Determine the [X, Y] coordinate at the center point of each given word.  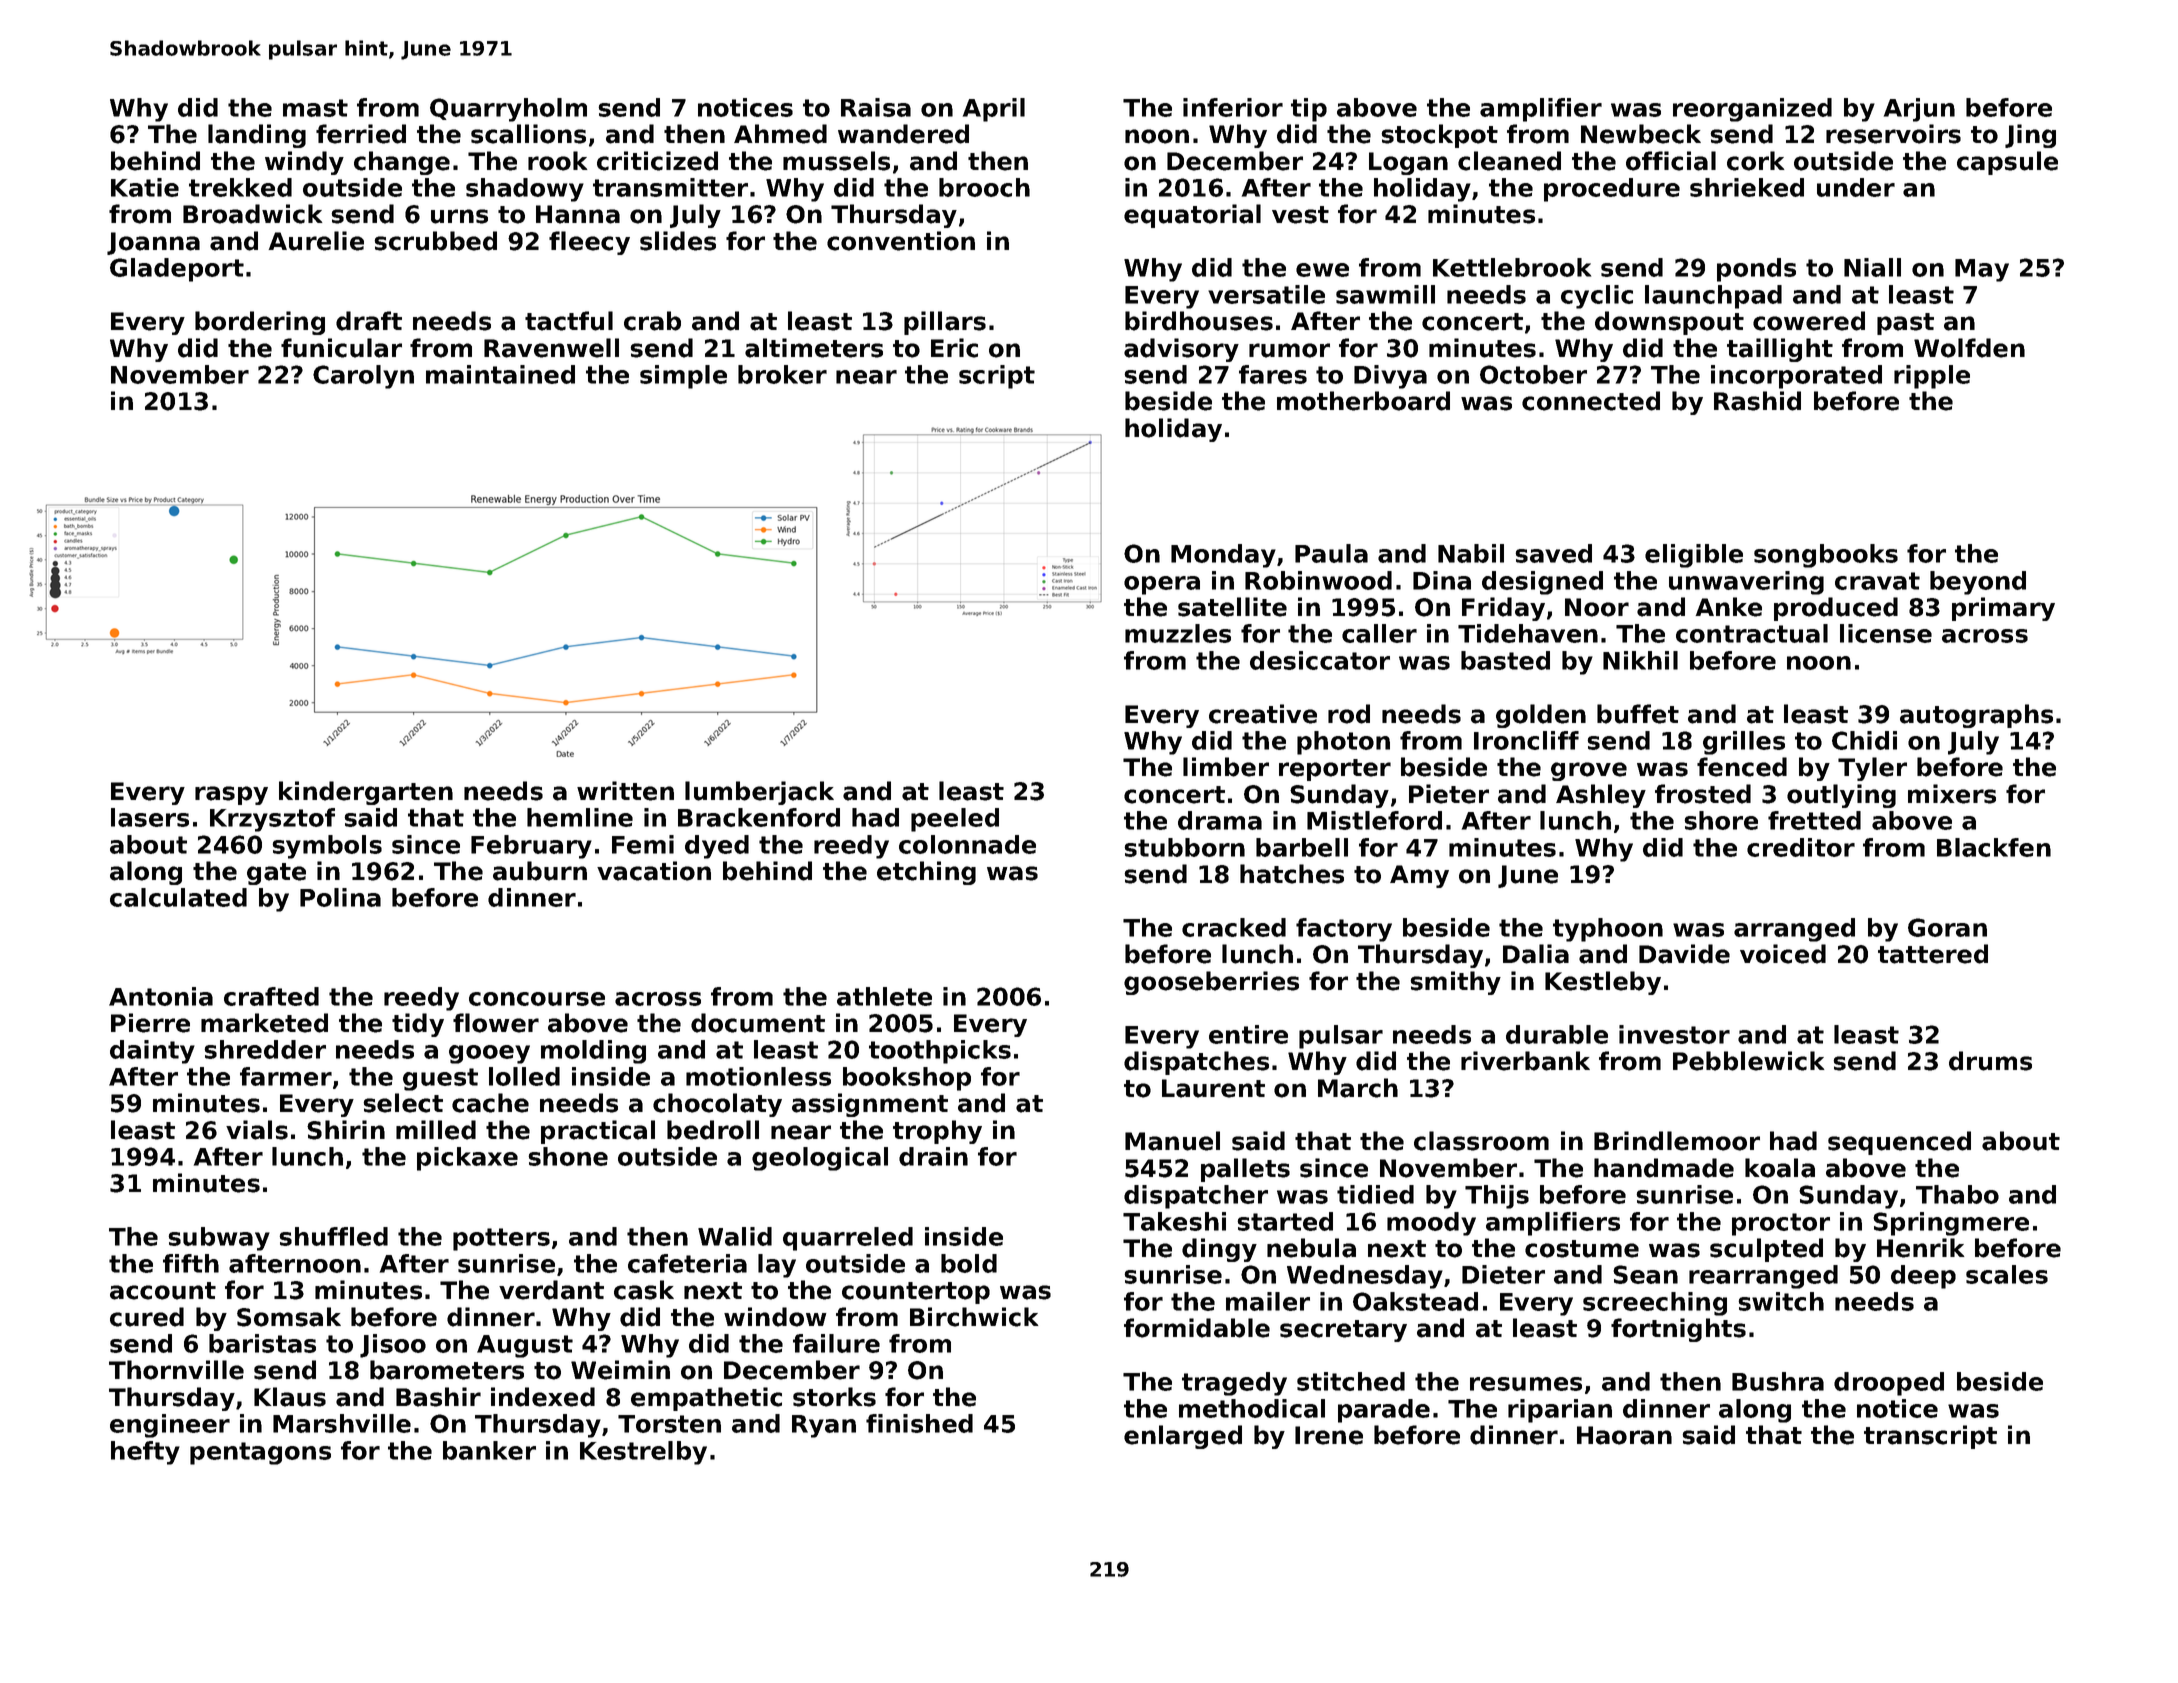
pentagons [260, 1453]
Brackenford [759, 817]
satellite [1232, 607]
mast [315, 108]
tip [1309, 110]
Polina [340, 897]
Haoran [1624, 1435]
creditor [1801, 847]
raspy [231, 795]
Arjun [1919, 110]
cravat [1877, 581]
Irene [1329, 1435]
